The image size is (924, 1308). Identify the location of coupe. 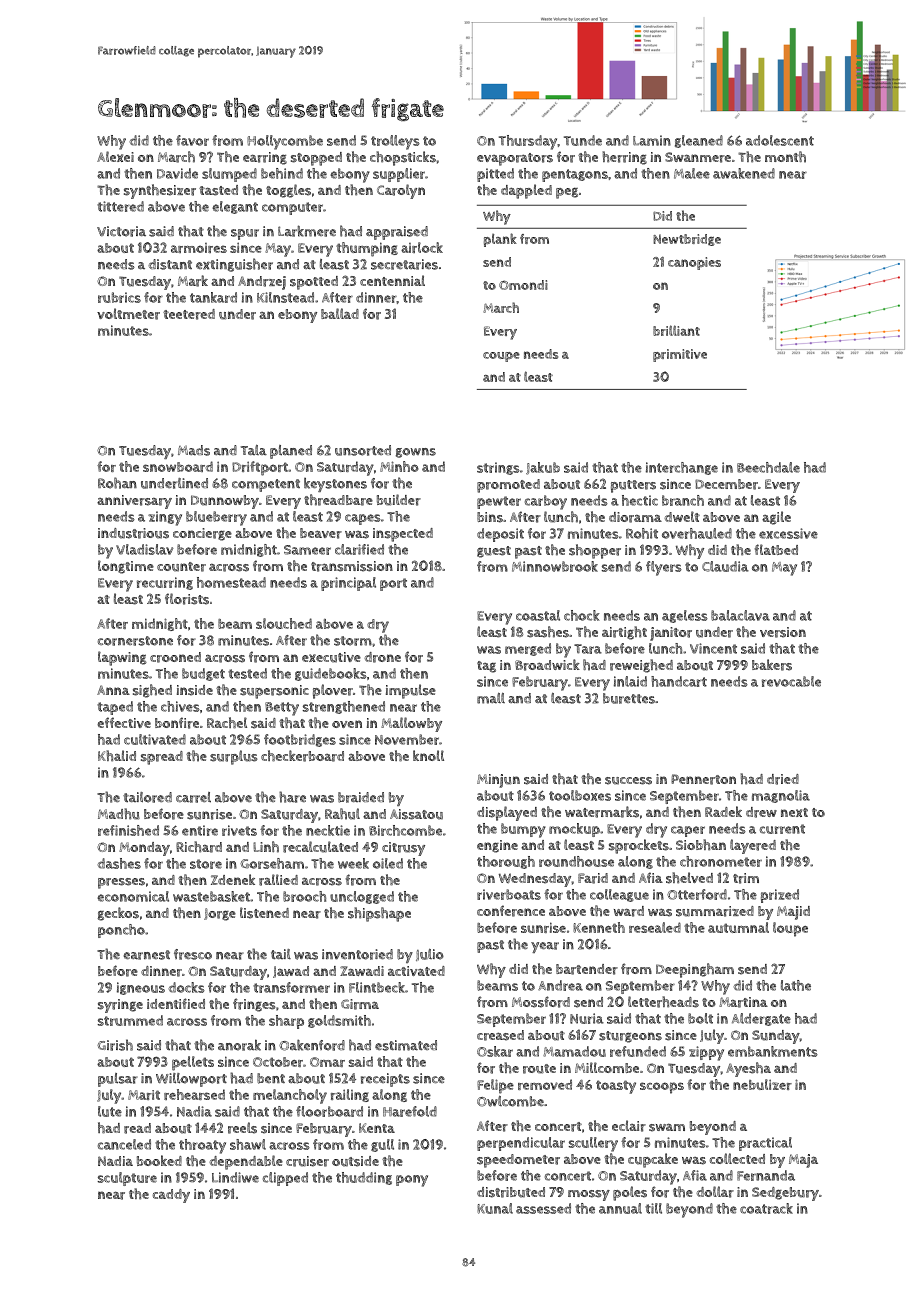
(501, 357).
